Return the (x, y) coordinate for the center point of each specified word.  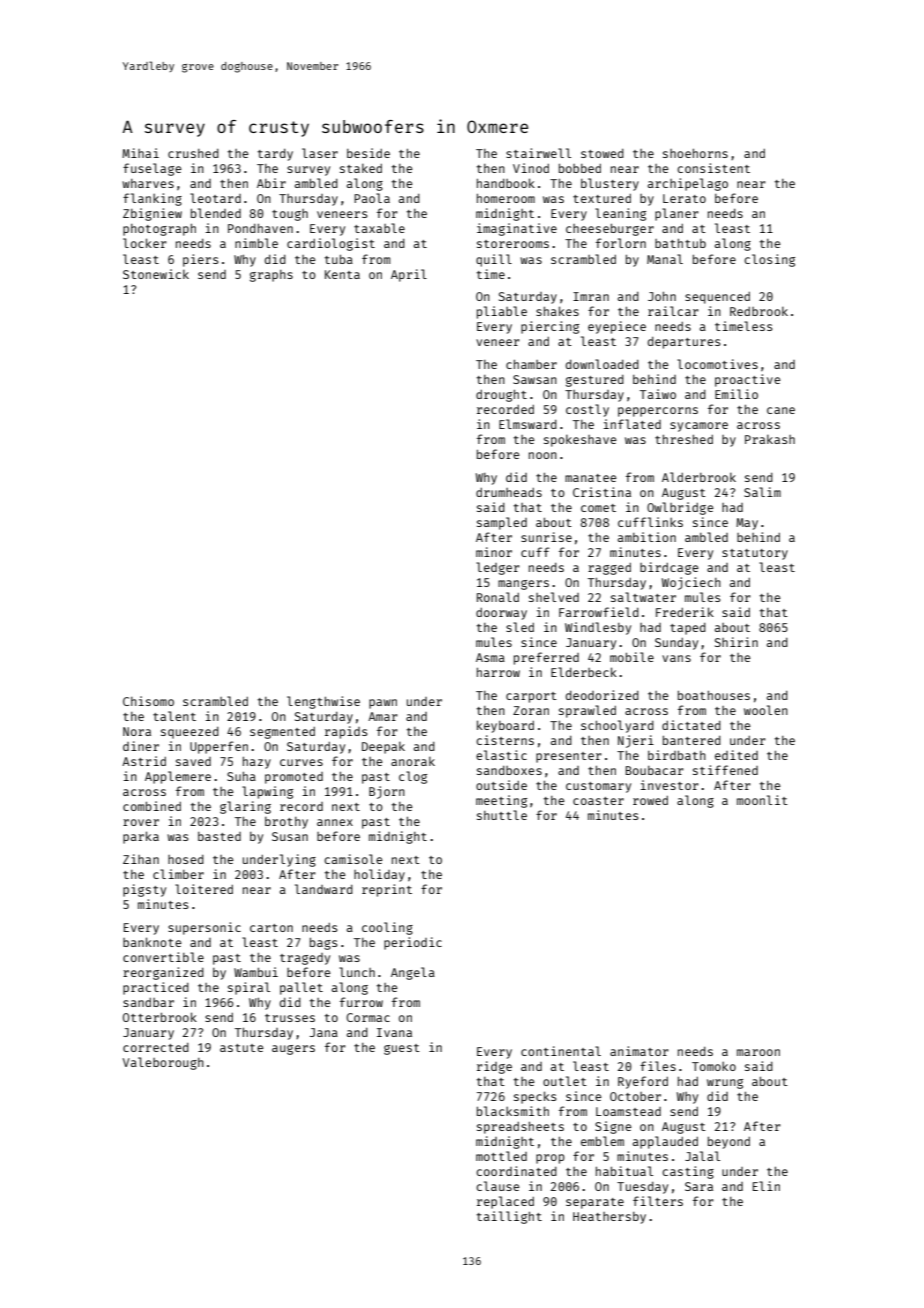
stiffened (725, 770)
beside (368, 153)
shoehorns (695, 153)
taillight (509, 1217)
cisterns (505, 740)
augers (293, 1050)
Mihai (140, 153)
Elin (766, 1186)
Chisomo (148, 701)
